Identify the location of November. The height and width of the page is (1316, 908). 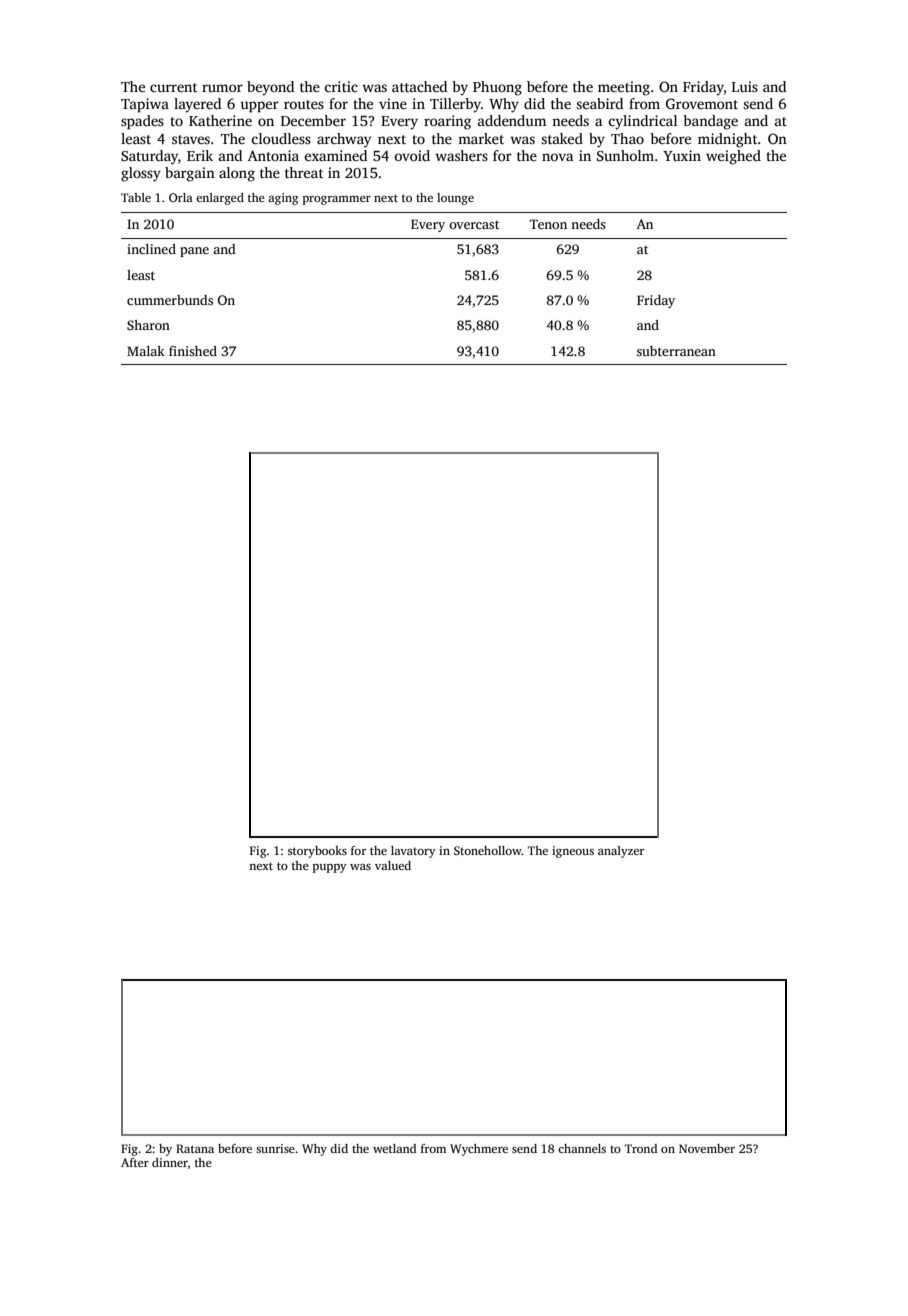
(707, 1148).
